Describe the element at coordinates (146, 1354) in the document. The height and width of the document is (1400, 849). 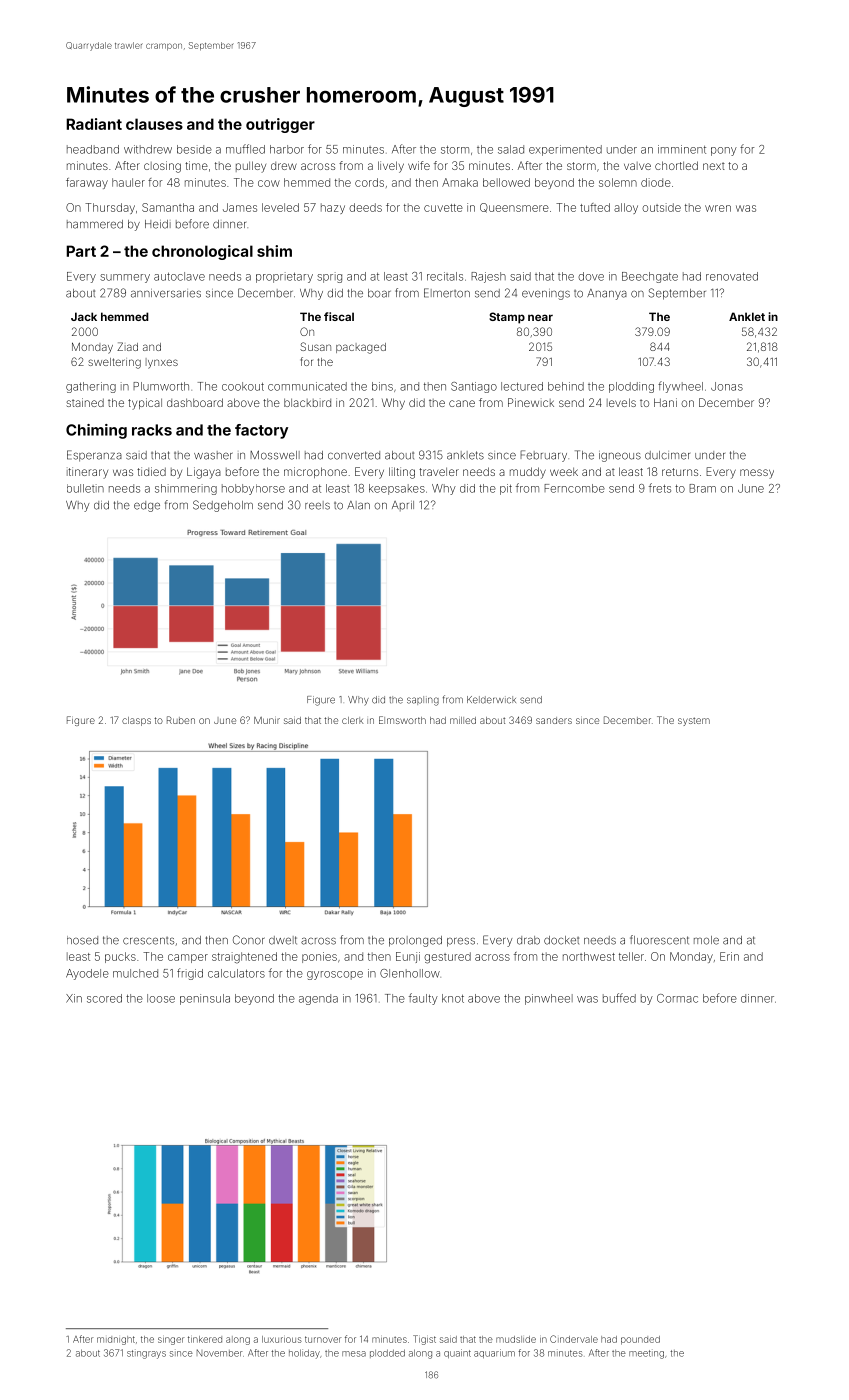
I see `stingrays` at that location.
